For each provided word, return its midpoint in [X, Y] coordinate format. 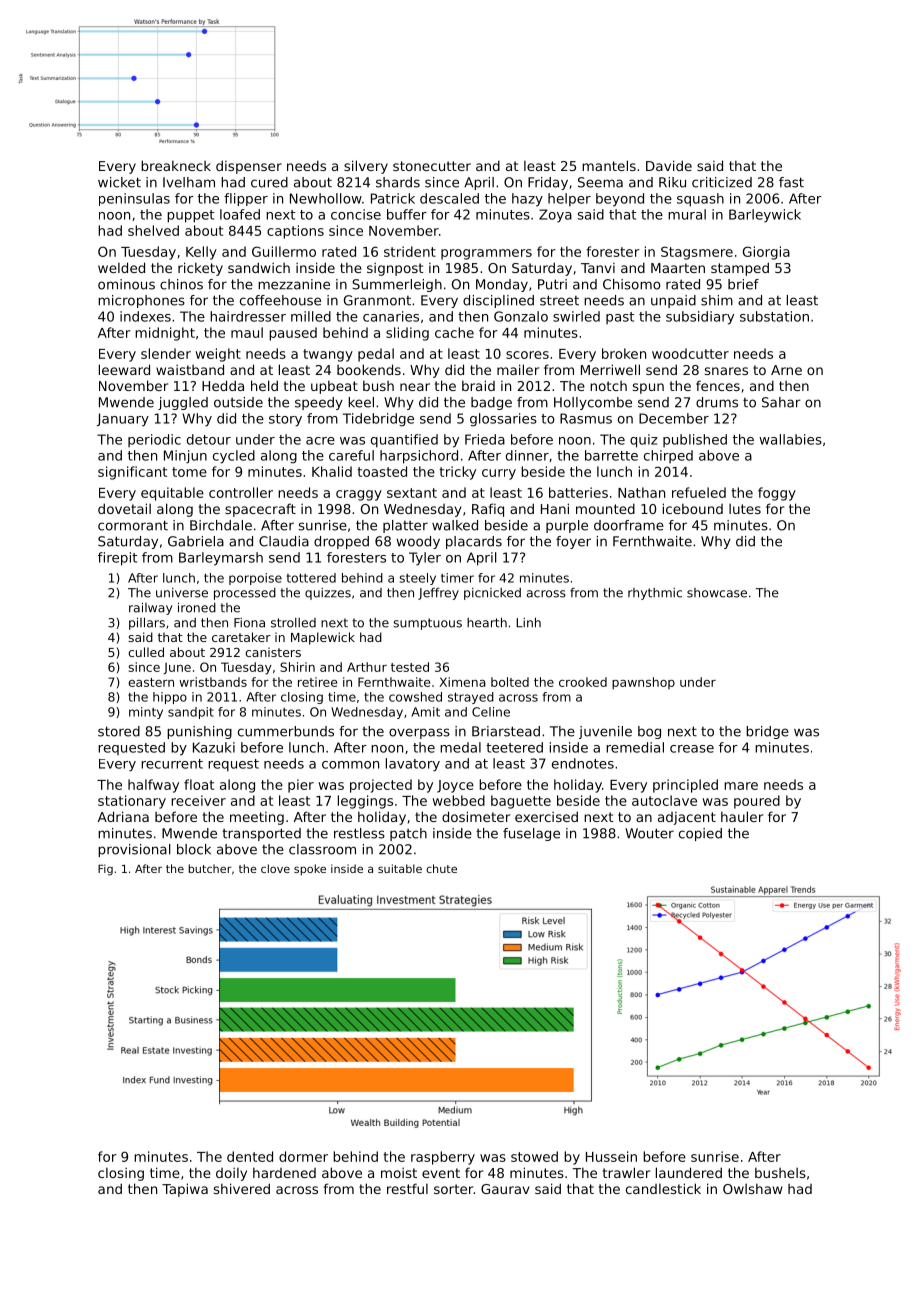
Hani [555, 508]
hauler [742, 816]
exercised [546, 816]
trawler [626, 1172]
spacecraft [260, 510]
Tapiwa [185, 1190]
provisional [134, 850]
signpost [395, 269]
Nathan [641, 492]
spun [648, 388]
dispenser [249, 167]
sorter [453, 1189]
